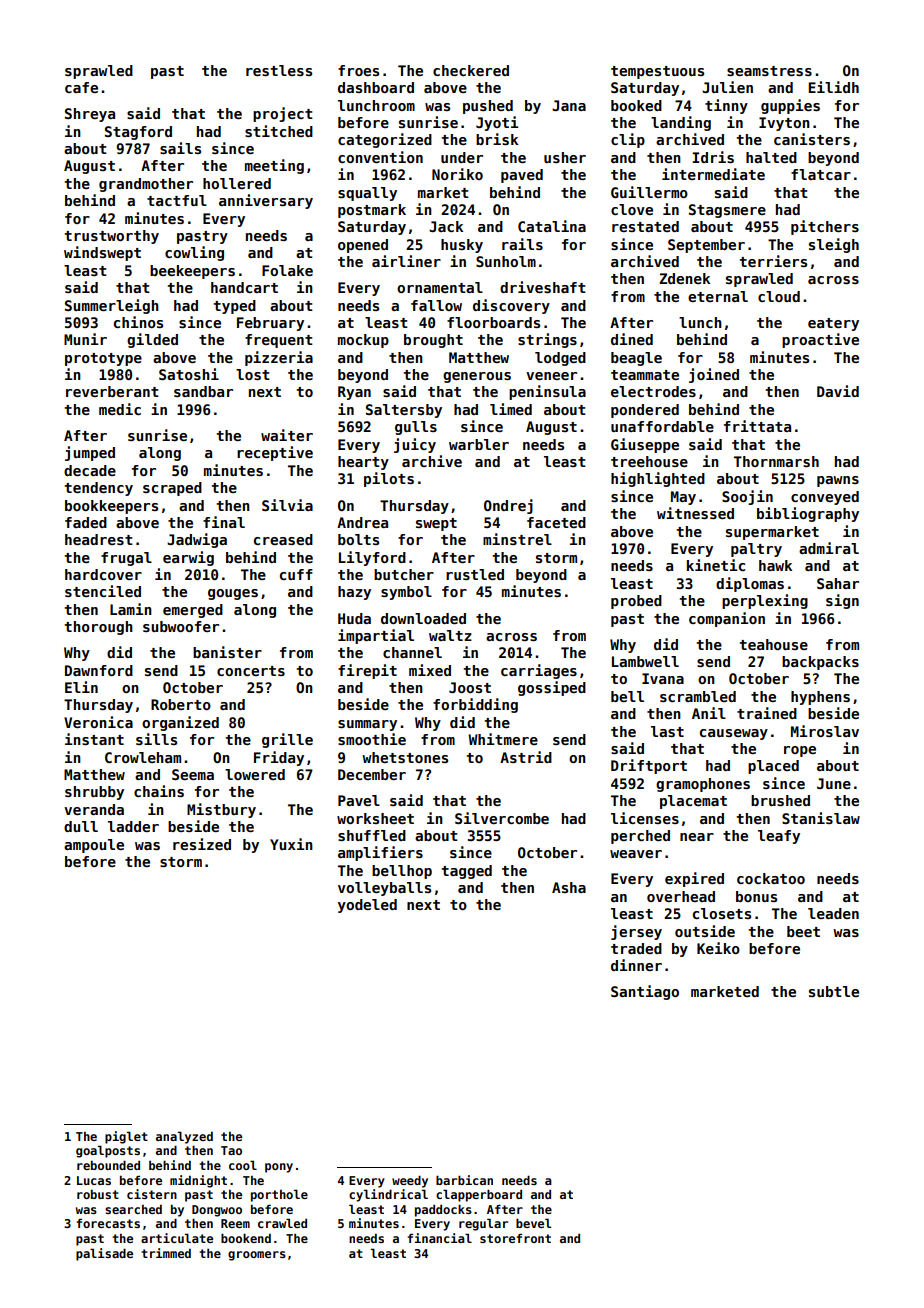  What do you see at coordinates (649, 766) in the screenshot?
I see `Driftport` at bounding box center [649, 766].
